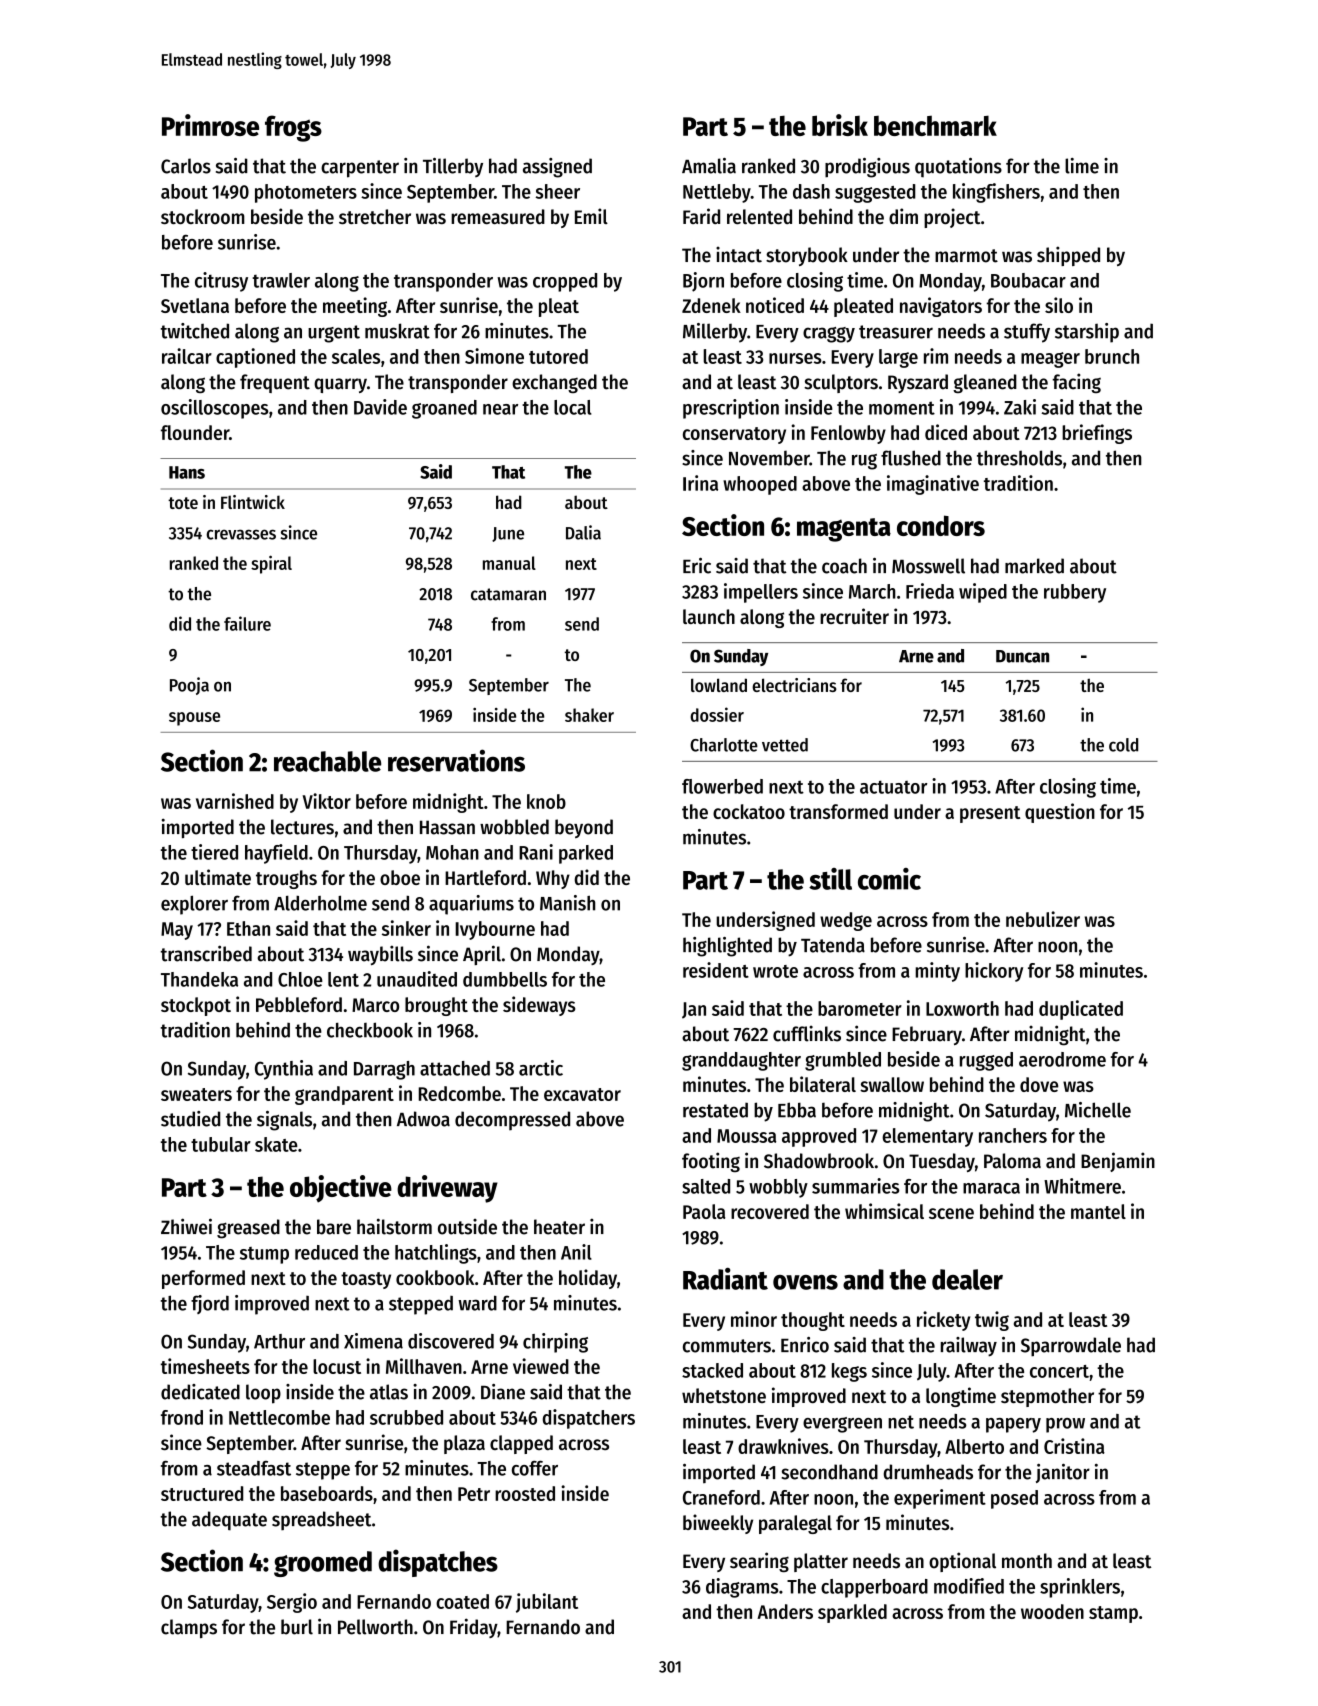 The image size is (1318, 1706). What do you see at coordinates (557, 168) in the page?
I see `assigned` at bounding box center [557, 168].
